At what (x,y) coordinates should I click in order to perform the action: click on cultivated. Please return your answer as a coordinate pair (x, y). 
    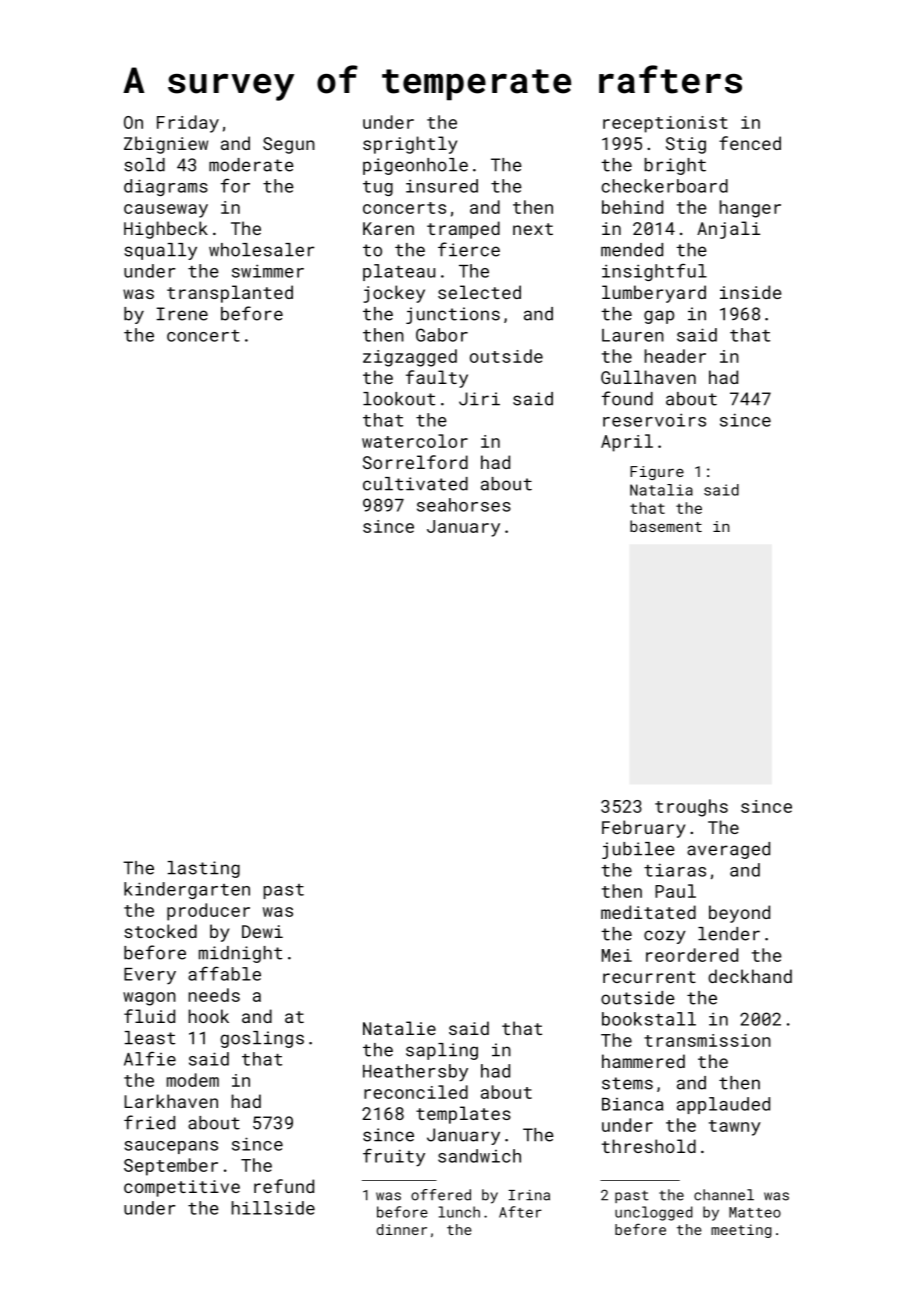
    Looking at the image, I should click on (415, 484).
